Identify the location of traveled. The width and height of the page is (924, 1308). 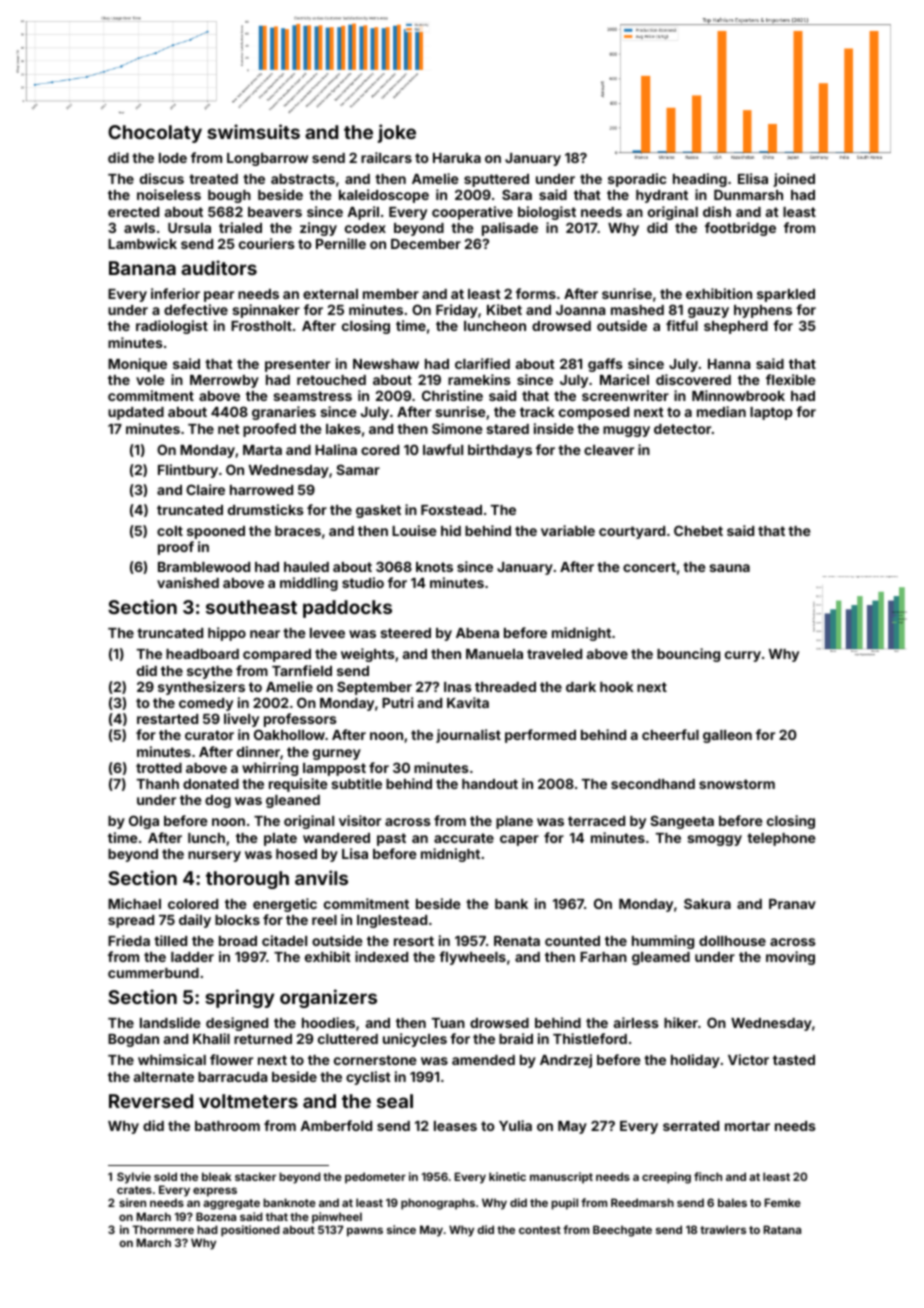
(554, 654).
